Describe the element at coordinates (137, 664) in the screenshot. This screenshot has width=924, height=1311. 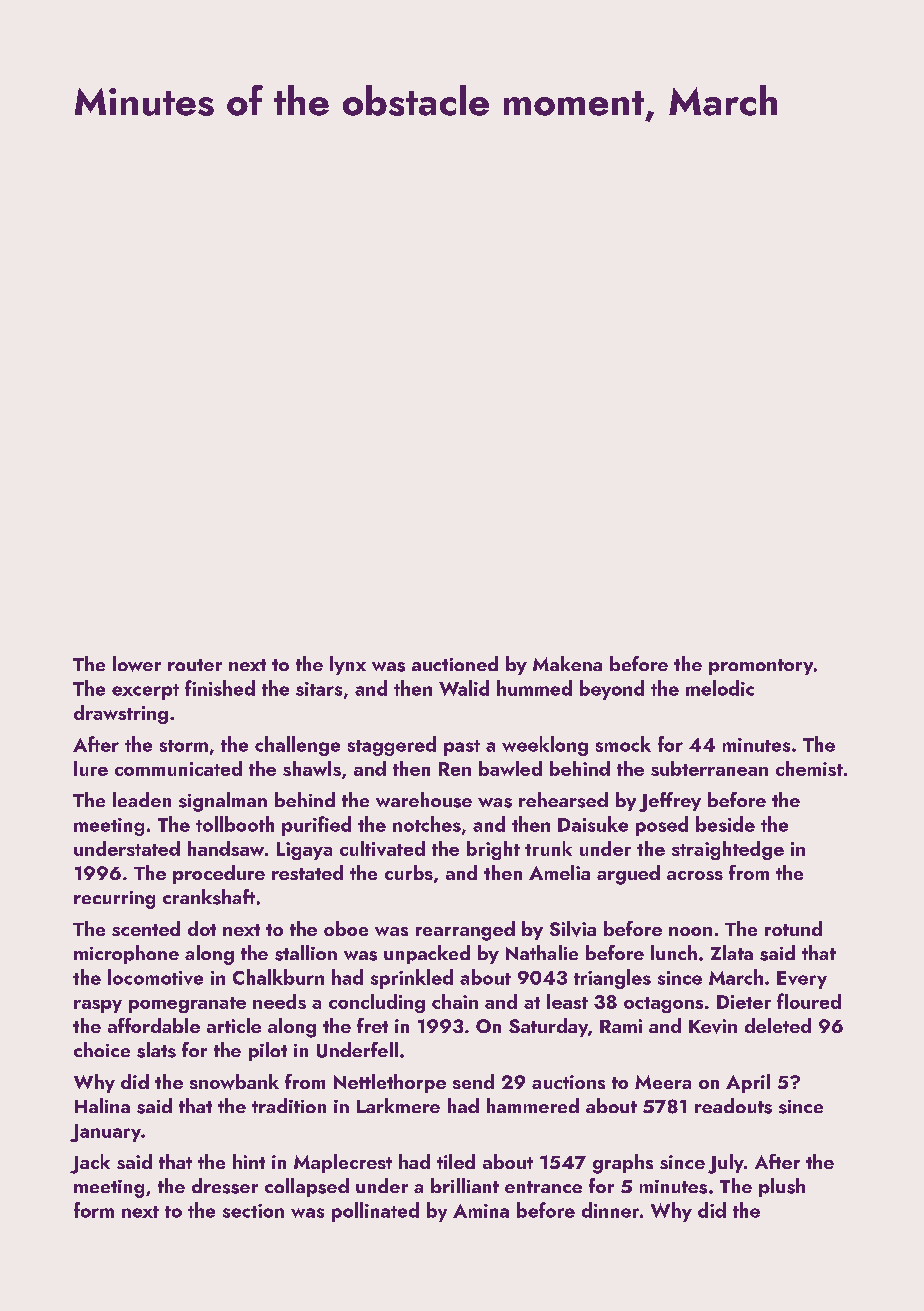
I see `lower` at that location.
